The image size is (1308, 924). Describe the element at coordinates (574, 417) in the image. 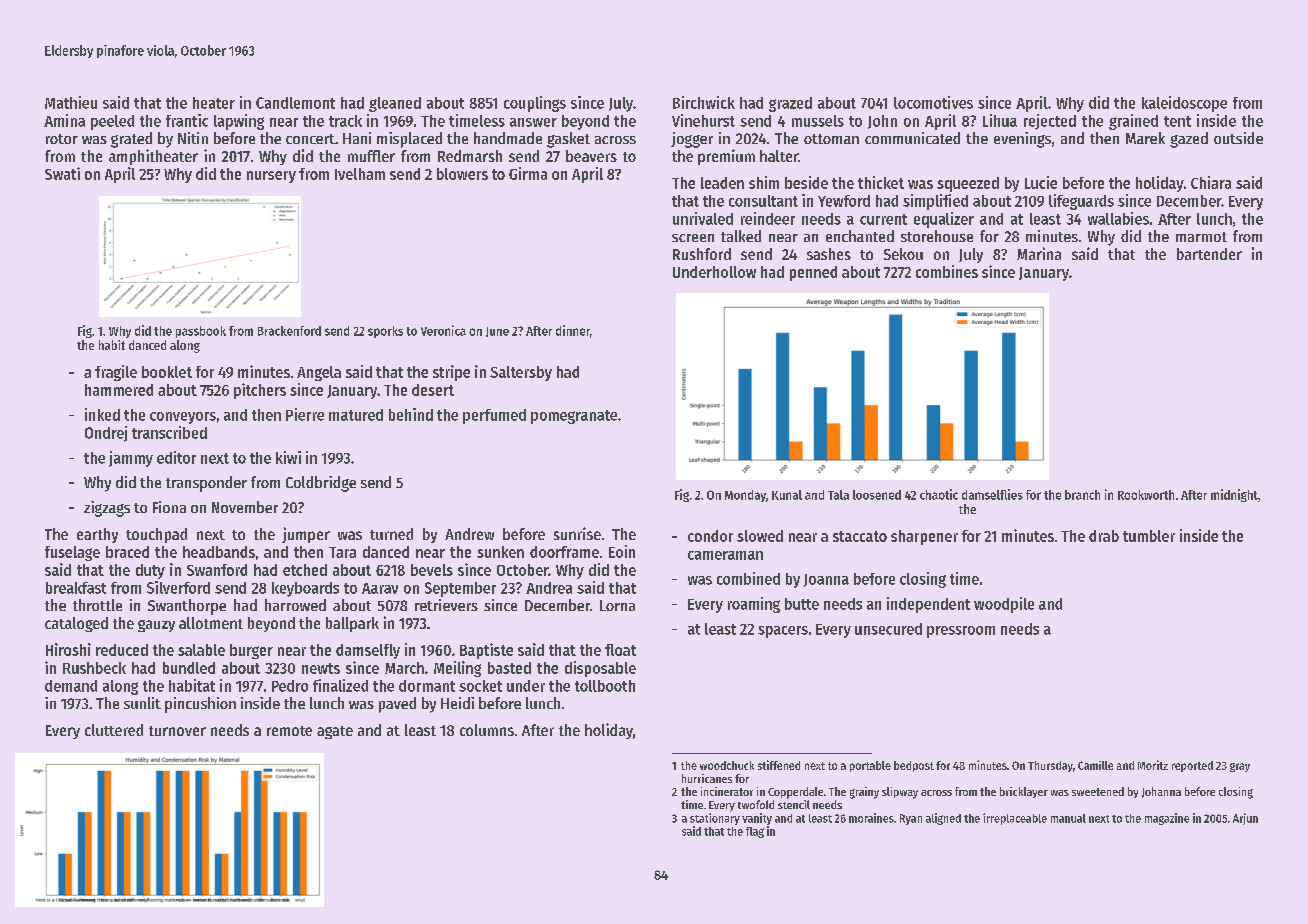

I see `pomegranate` at that location.
